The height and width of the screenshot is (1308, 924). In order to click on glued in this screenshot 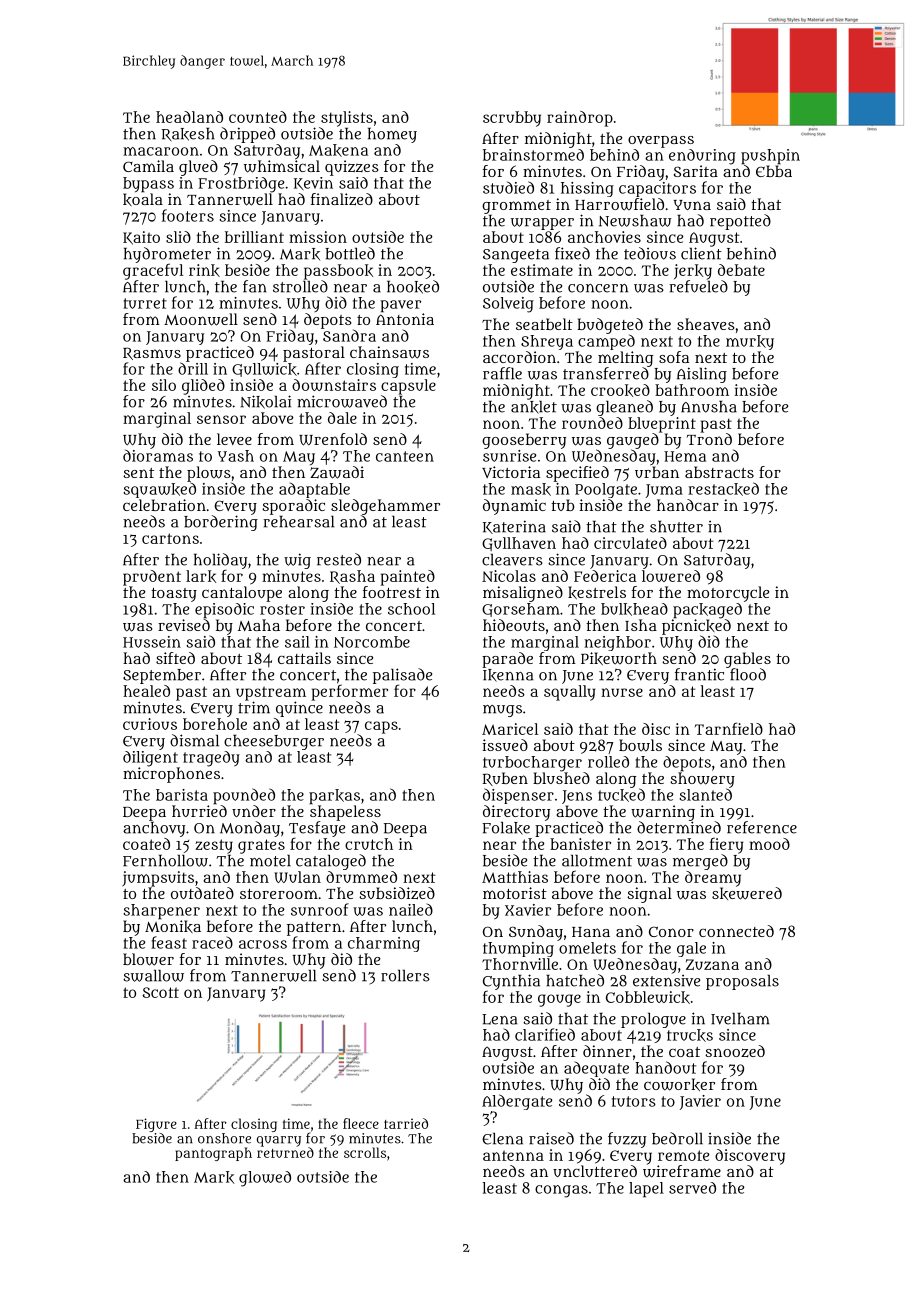, I will do `click(198, 168)`.
